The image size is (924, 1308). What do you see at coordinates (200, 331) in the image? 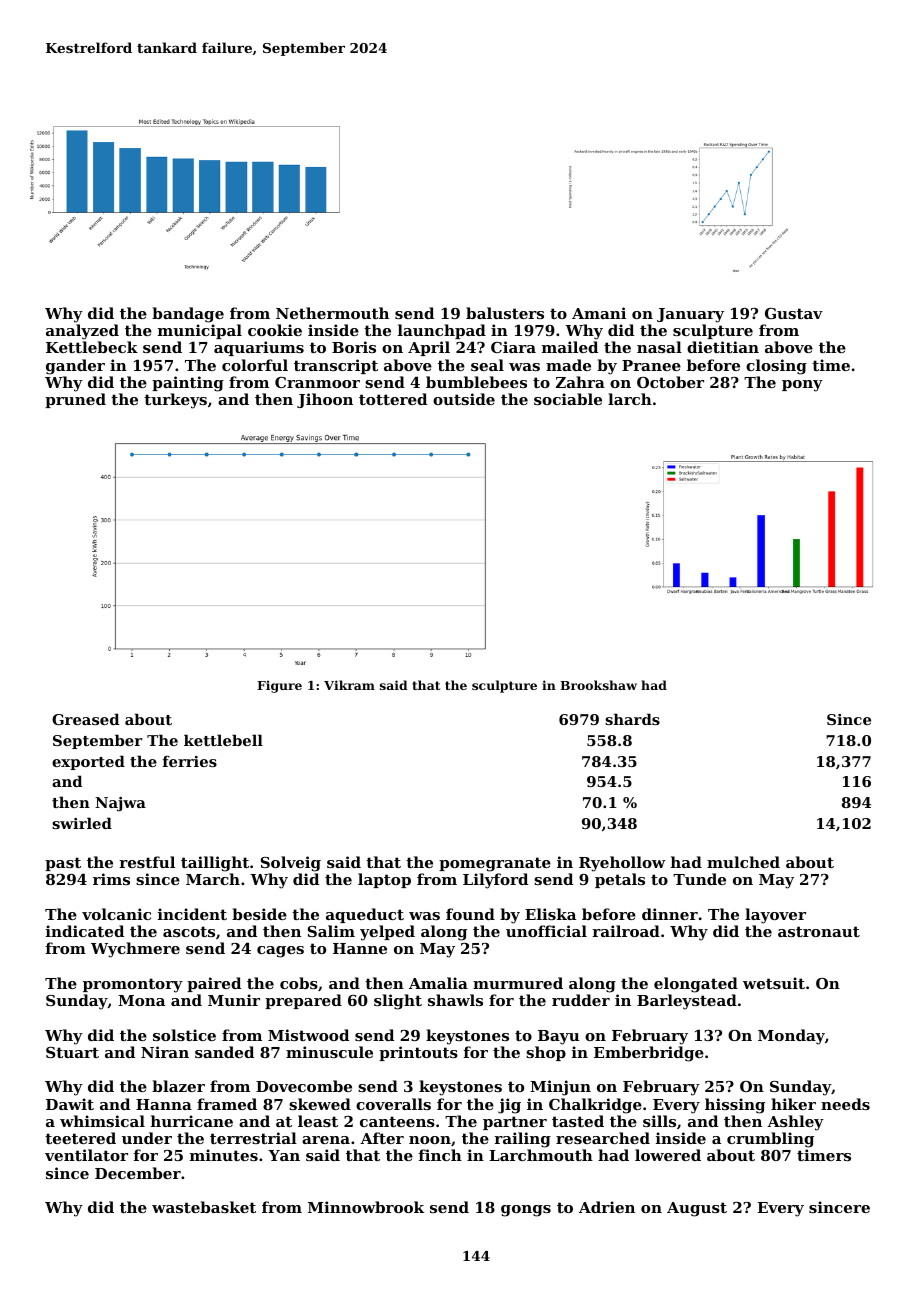
I see `municipal` at bounding box center [200, 331].
